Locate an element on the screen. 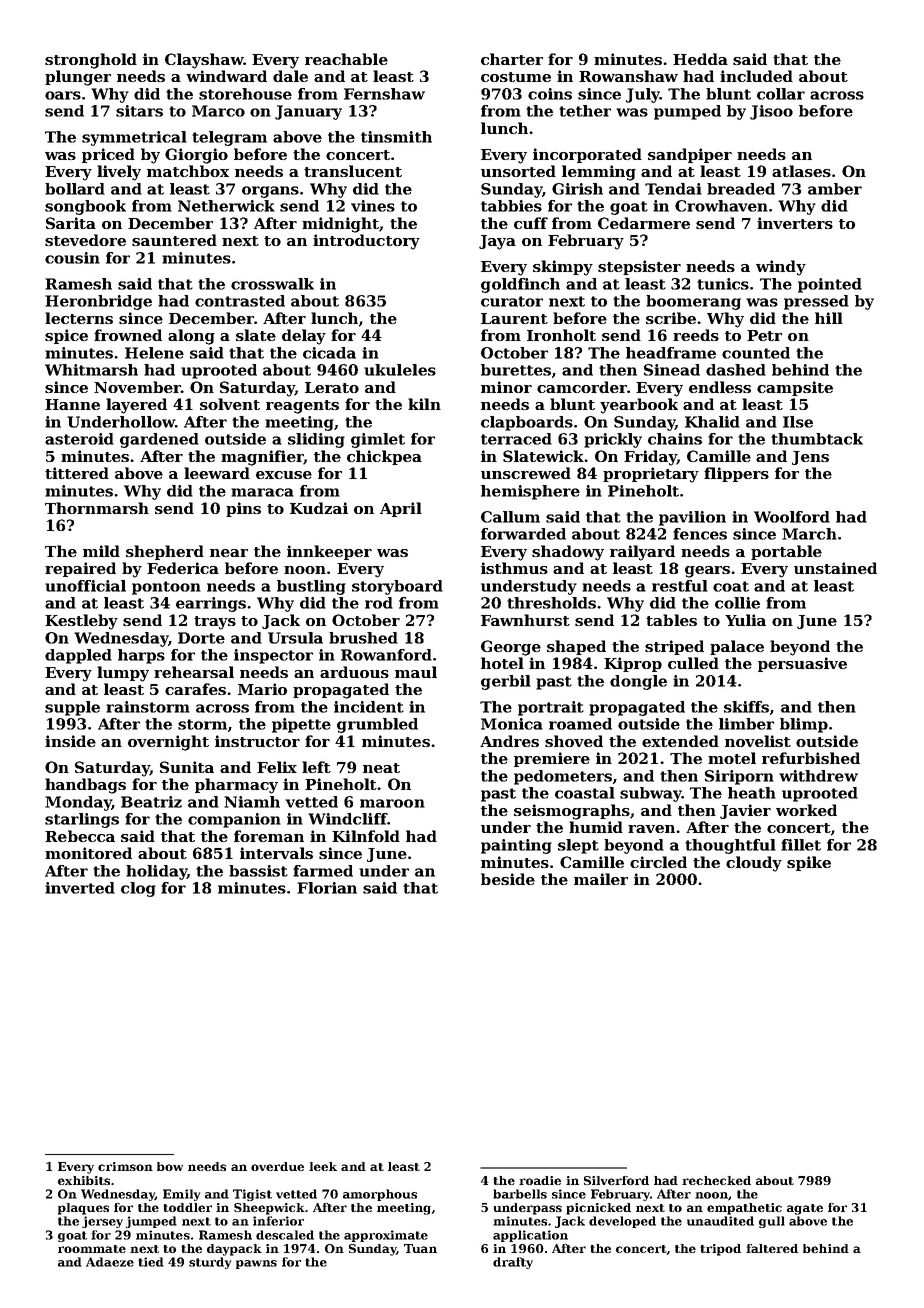 This screenshot has height=1308, width=924. stronghold is located at coordinates (91, 61).
